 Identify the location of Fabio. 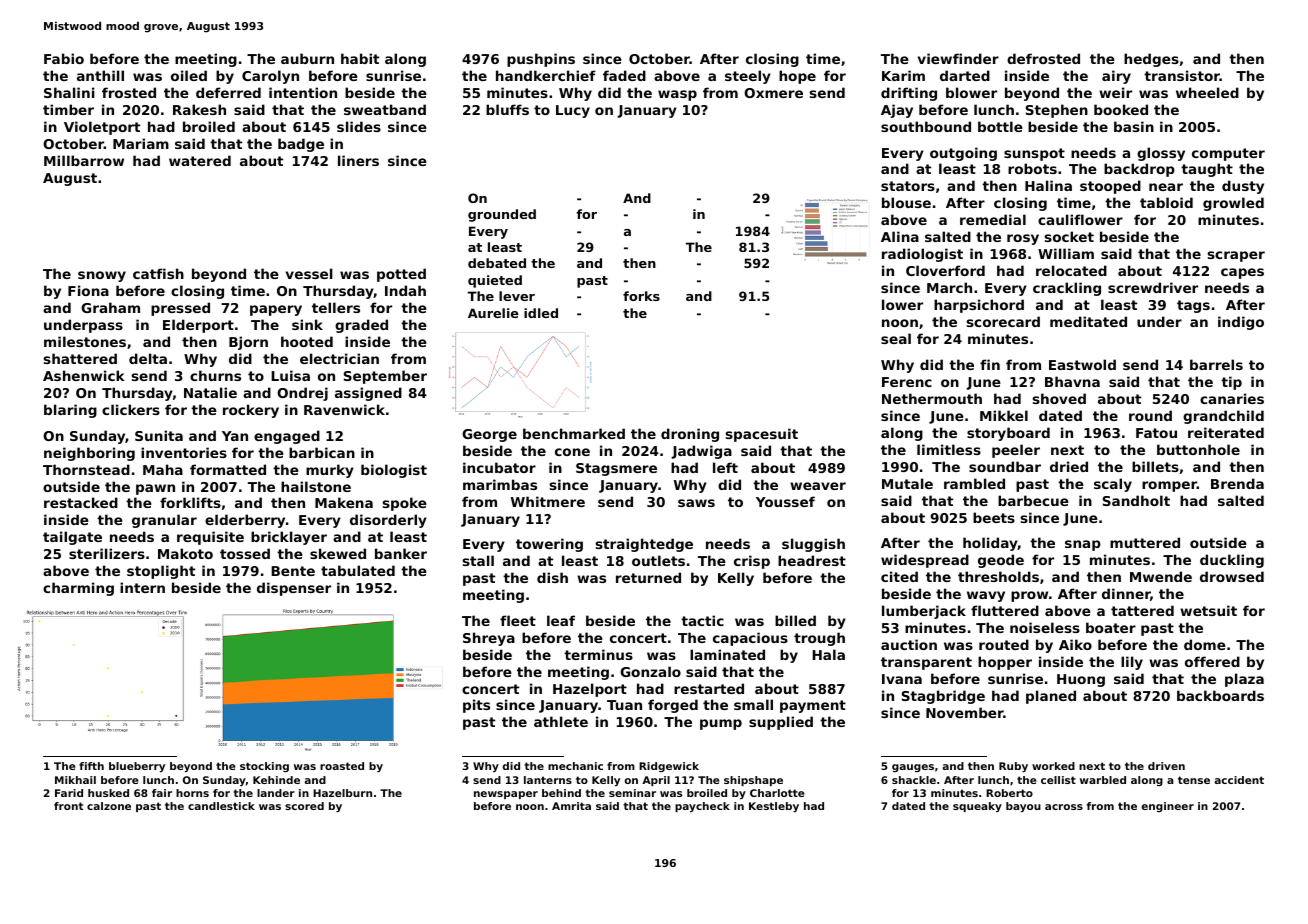
(64, 58).
